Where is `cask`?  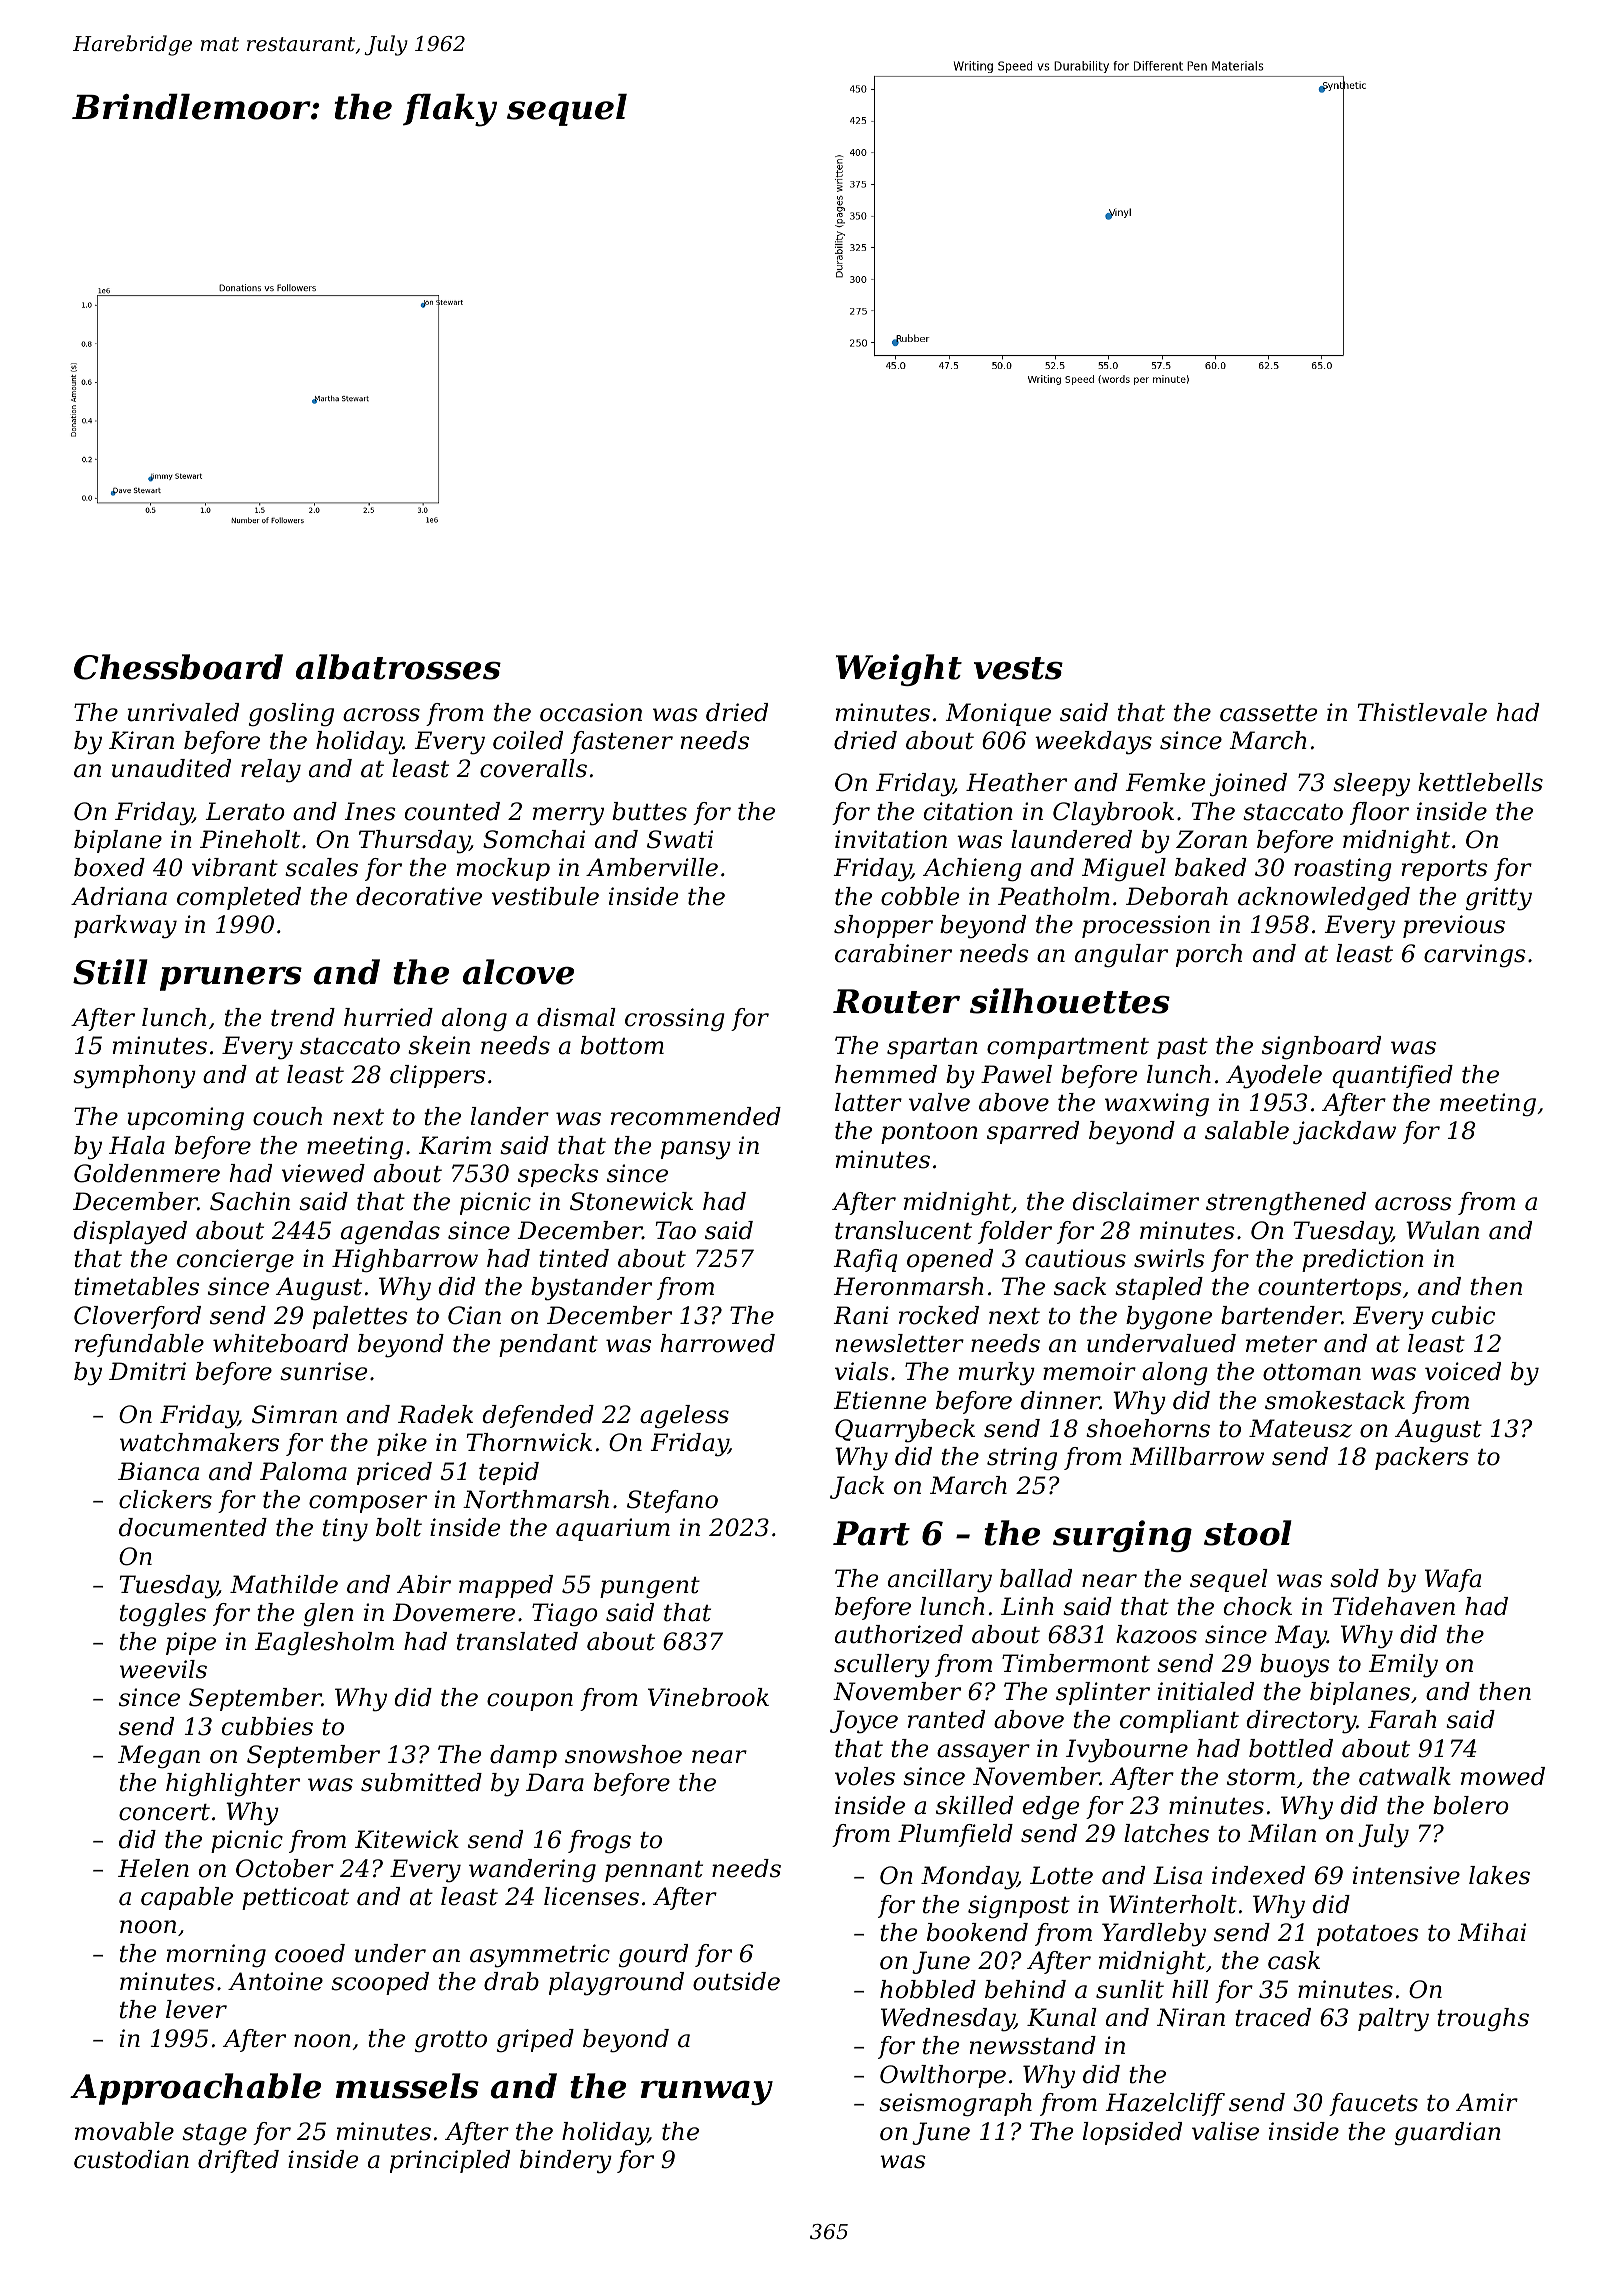 cask is located at coordinates (1294, 1960).
